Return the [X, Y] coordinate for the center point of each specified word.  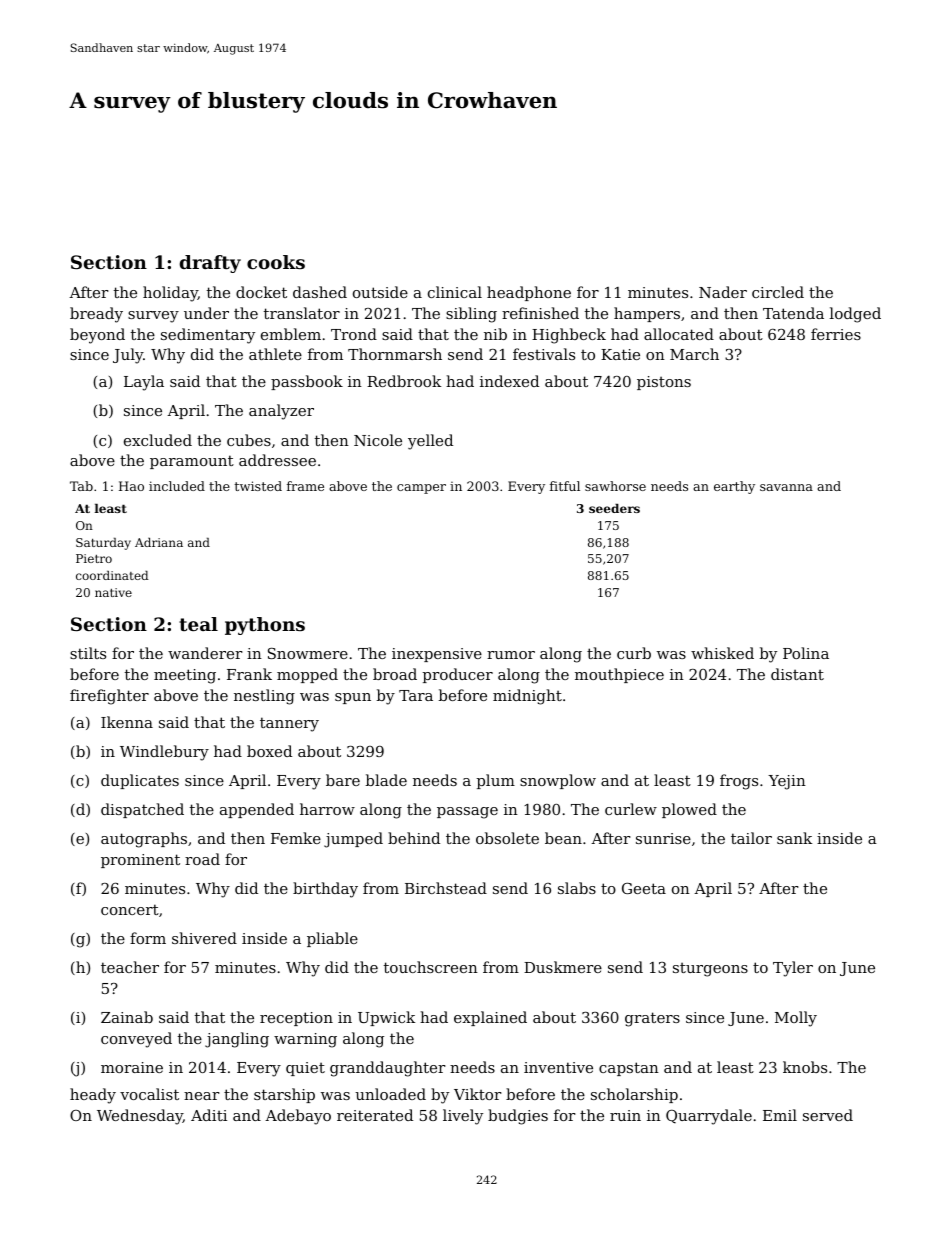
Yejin [787, 782]
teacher [130, 967]
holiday [170, 294]
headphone [529, 293]
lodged [855, 315]
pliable [332, 939]
